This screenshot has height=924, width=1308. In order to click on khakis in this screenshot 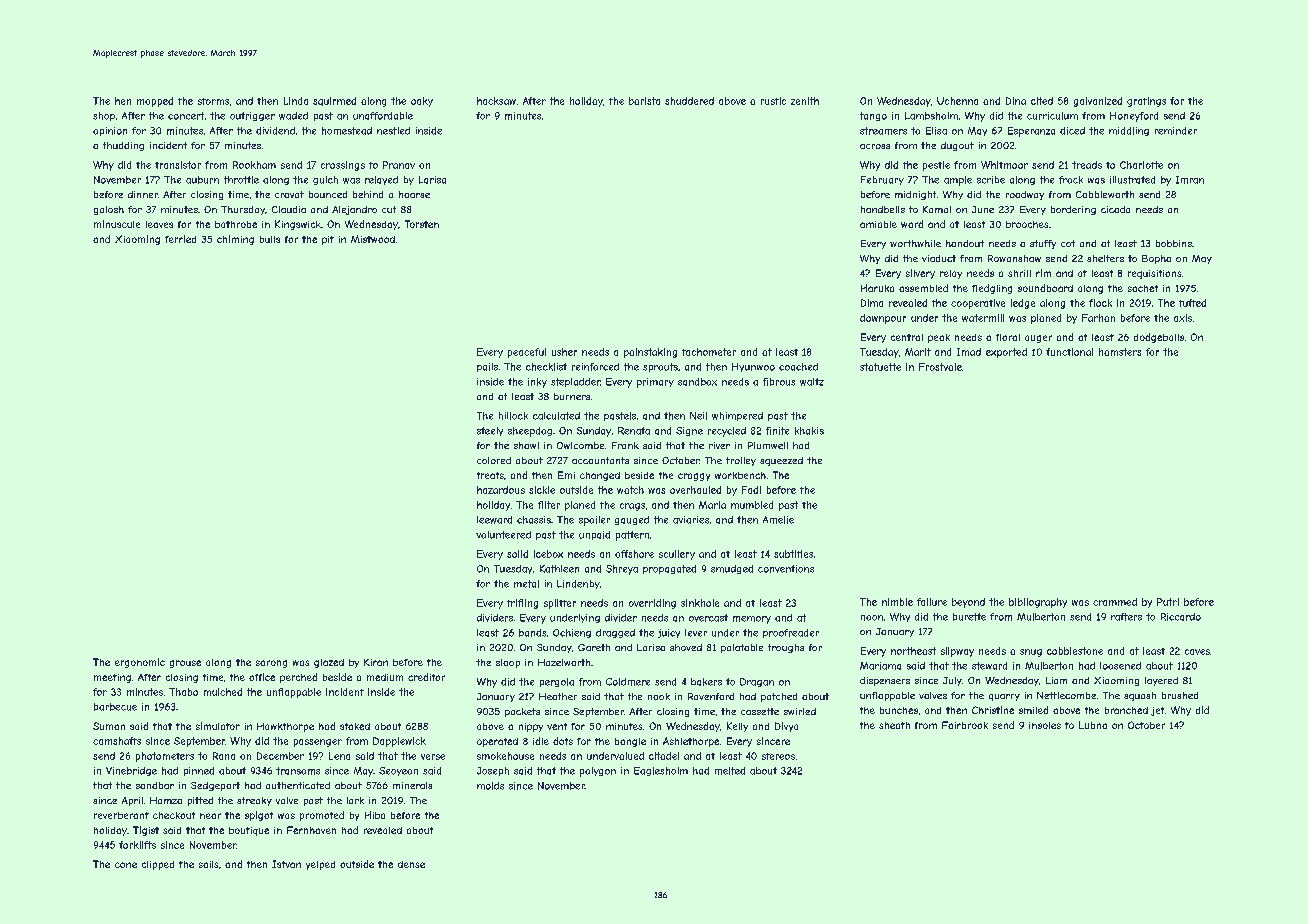, I will do `click(809, 431)`.
